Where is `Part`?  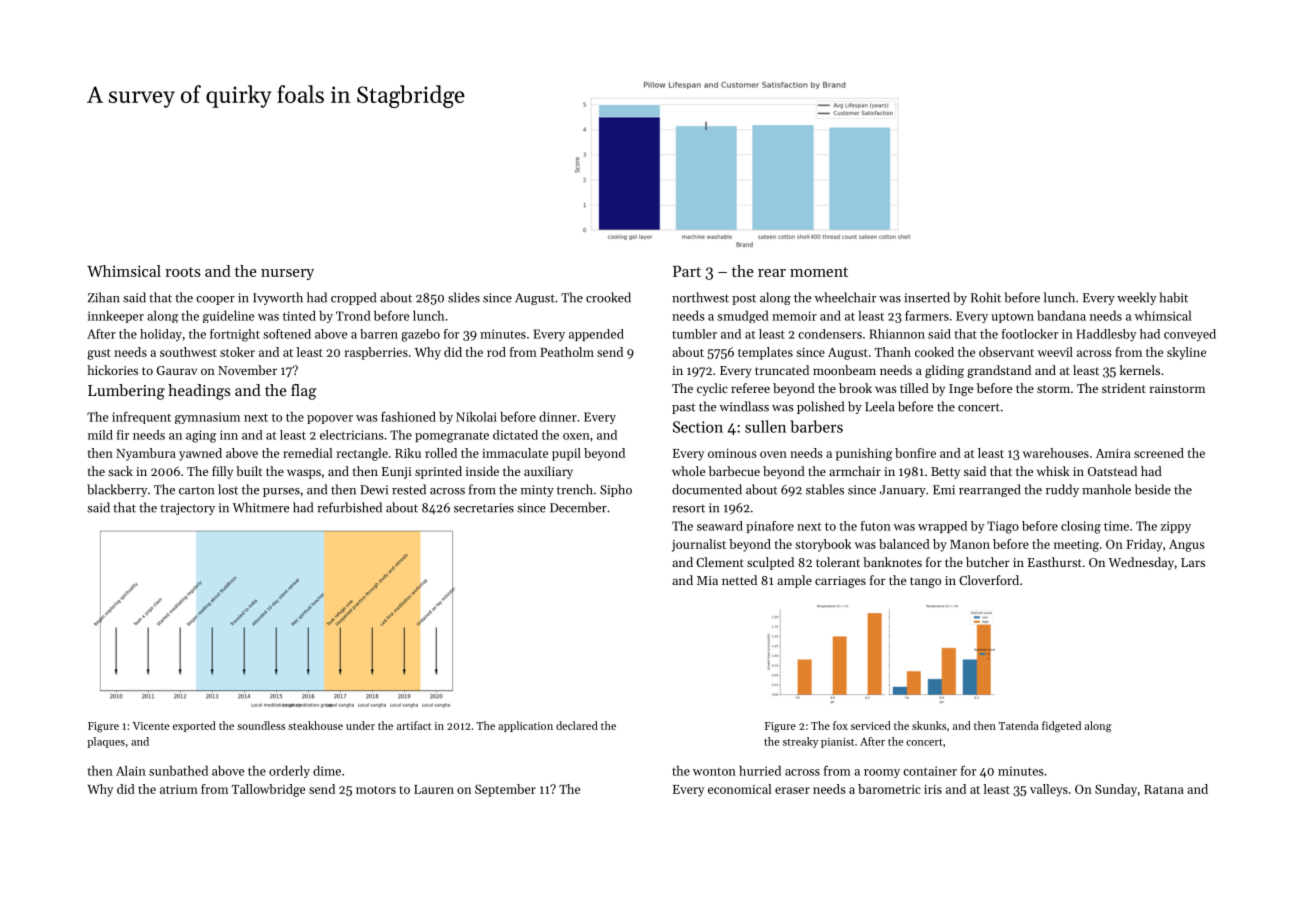 Part is located at coordinates (687, 271).
